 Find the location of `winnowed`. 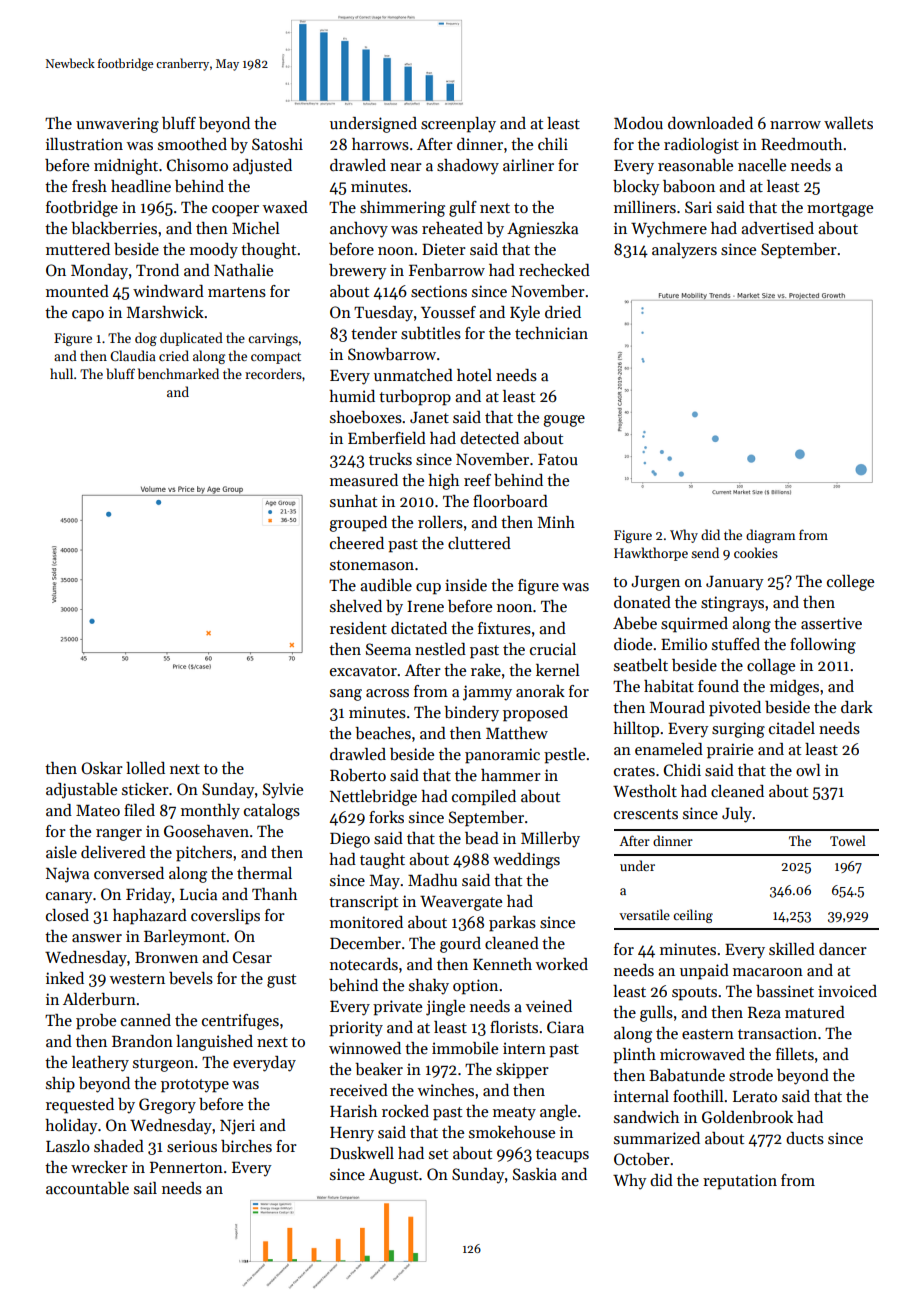

winnowed is located at coordinates (365, 1048).
